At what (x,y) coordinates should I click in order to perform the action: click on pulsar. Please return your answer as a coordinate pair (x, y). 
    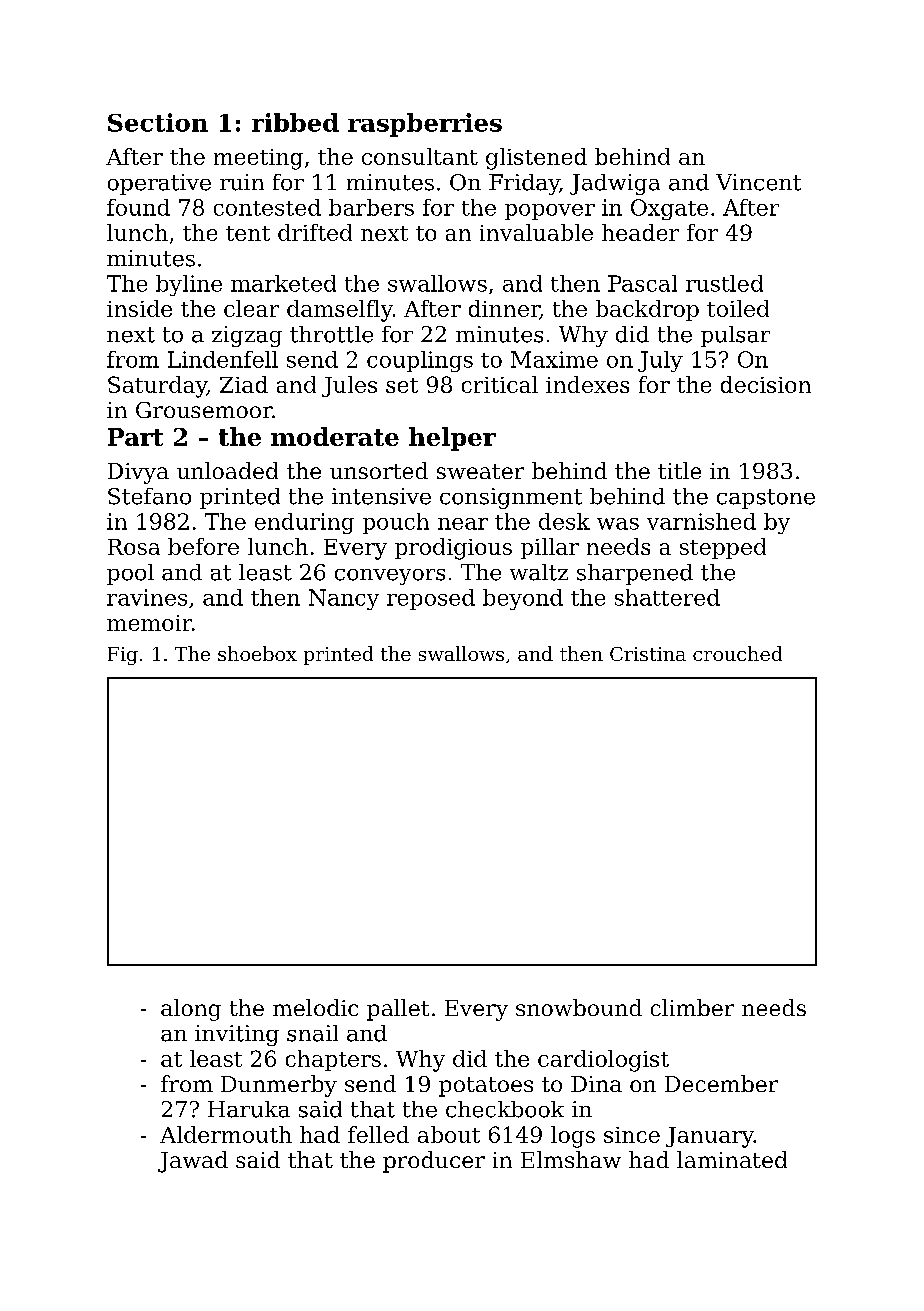
    Looking at the image, I should click on (735, 336).
